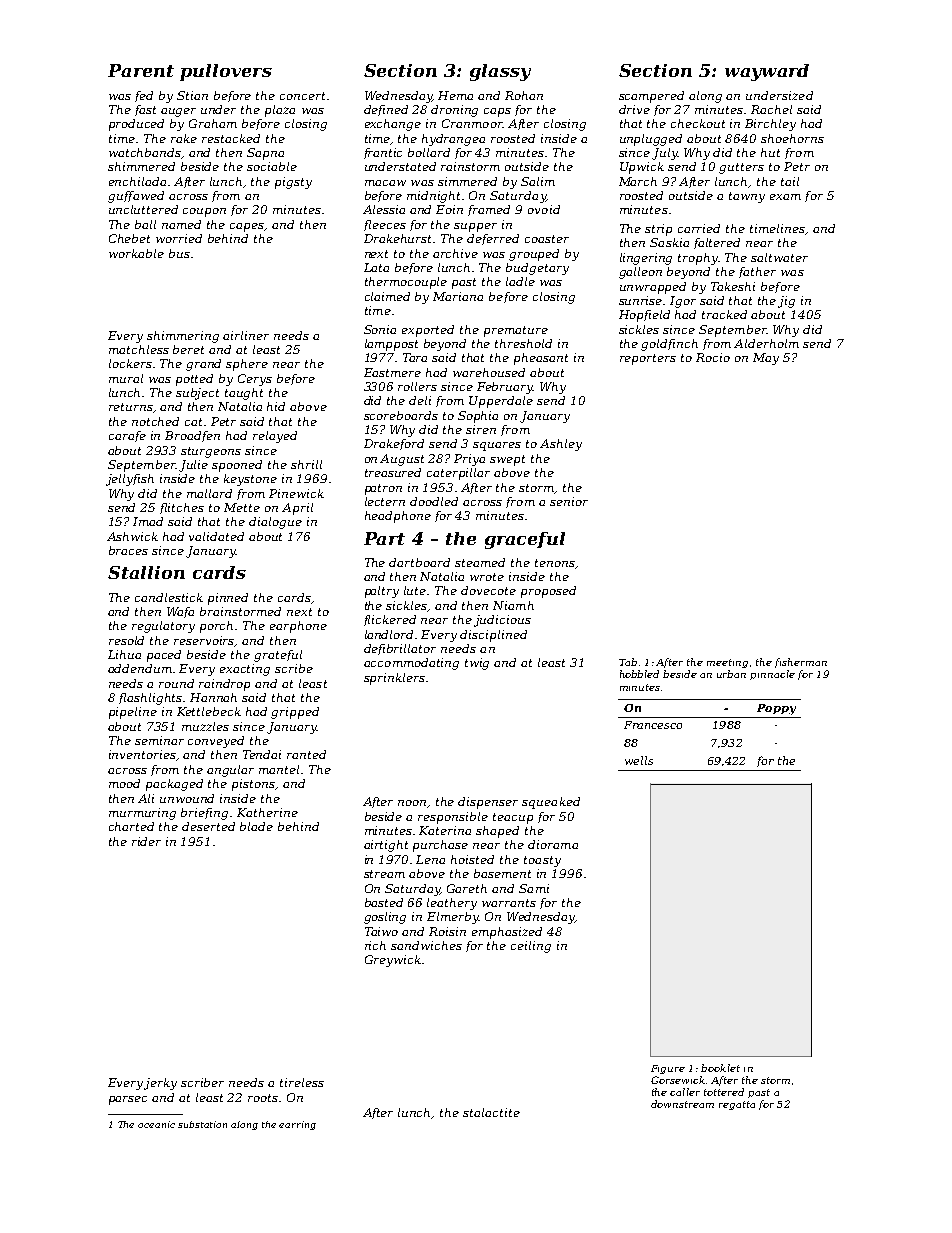  What do you see at coordinates (491, 1112) in the screenshot?
I see `stalactite` at bounding box center [491, 1112].
